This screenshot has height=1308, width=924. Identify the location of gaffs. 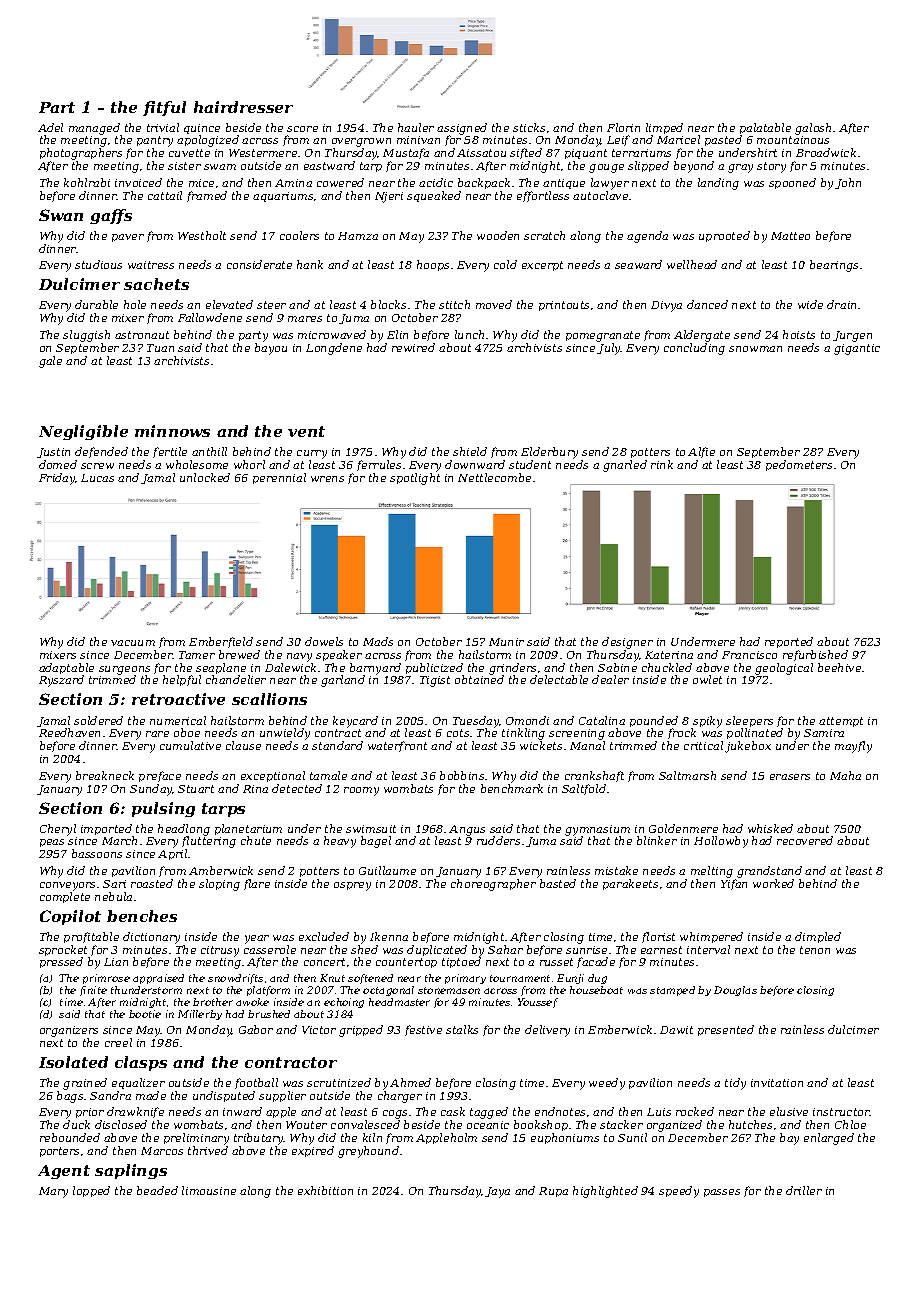
(111, 216).
